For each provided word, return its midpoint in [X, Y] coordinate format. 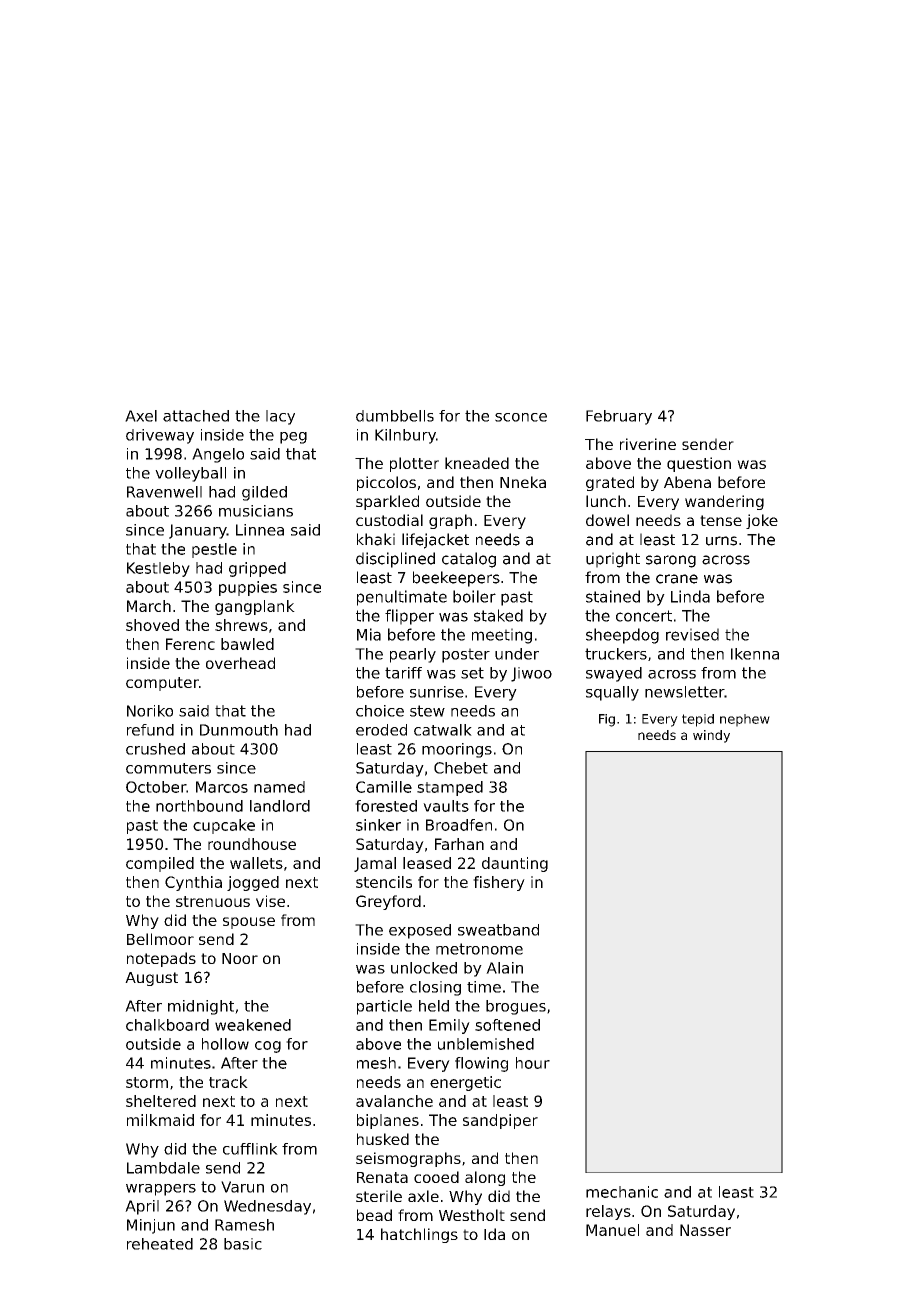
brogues [516, 1007]
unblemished [486, 1044]
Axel [141, 416]
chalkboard [167, 1025]
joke [762, 521]
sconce [521, 417]
